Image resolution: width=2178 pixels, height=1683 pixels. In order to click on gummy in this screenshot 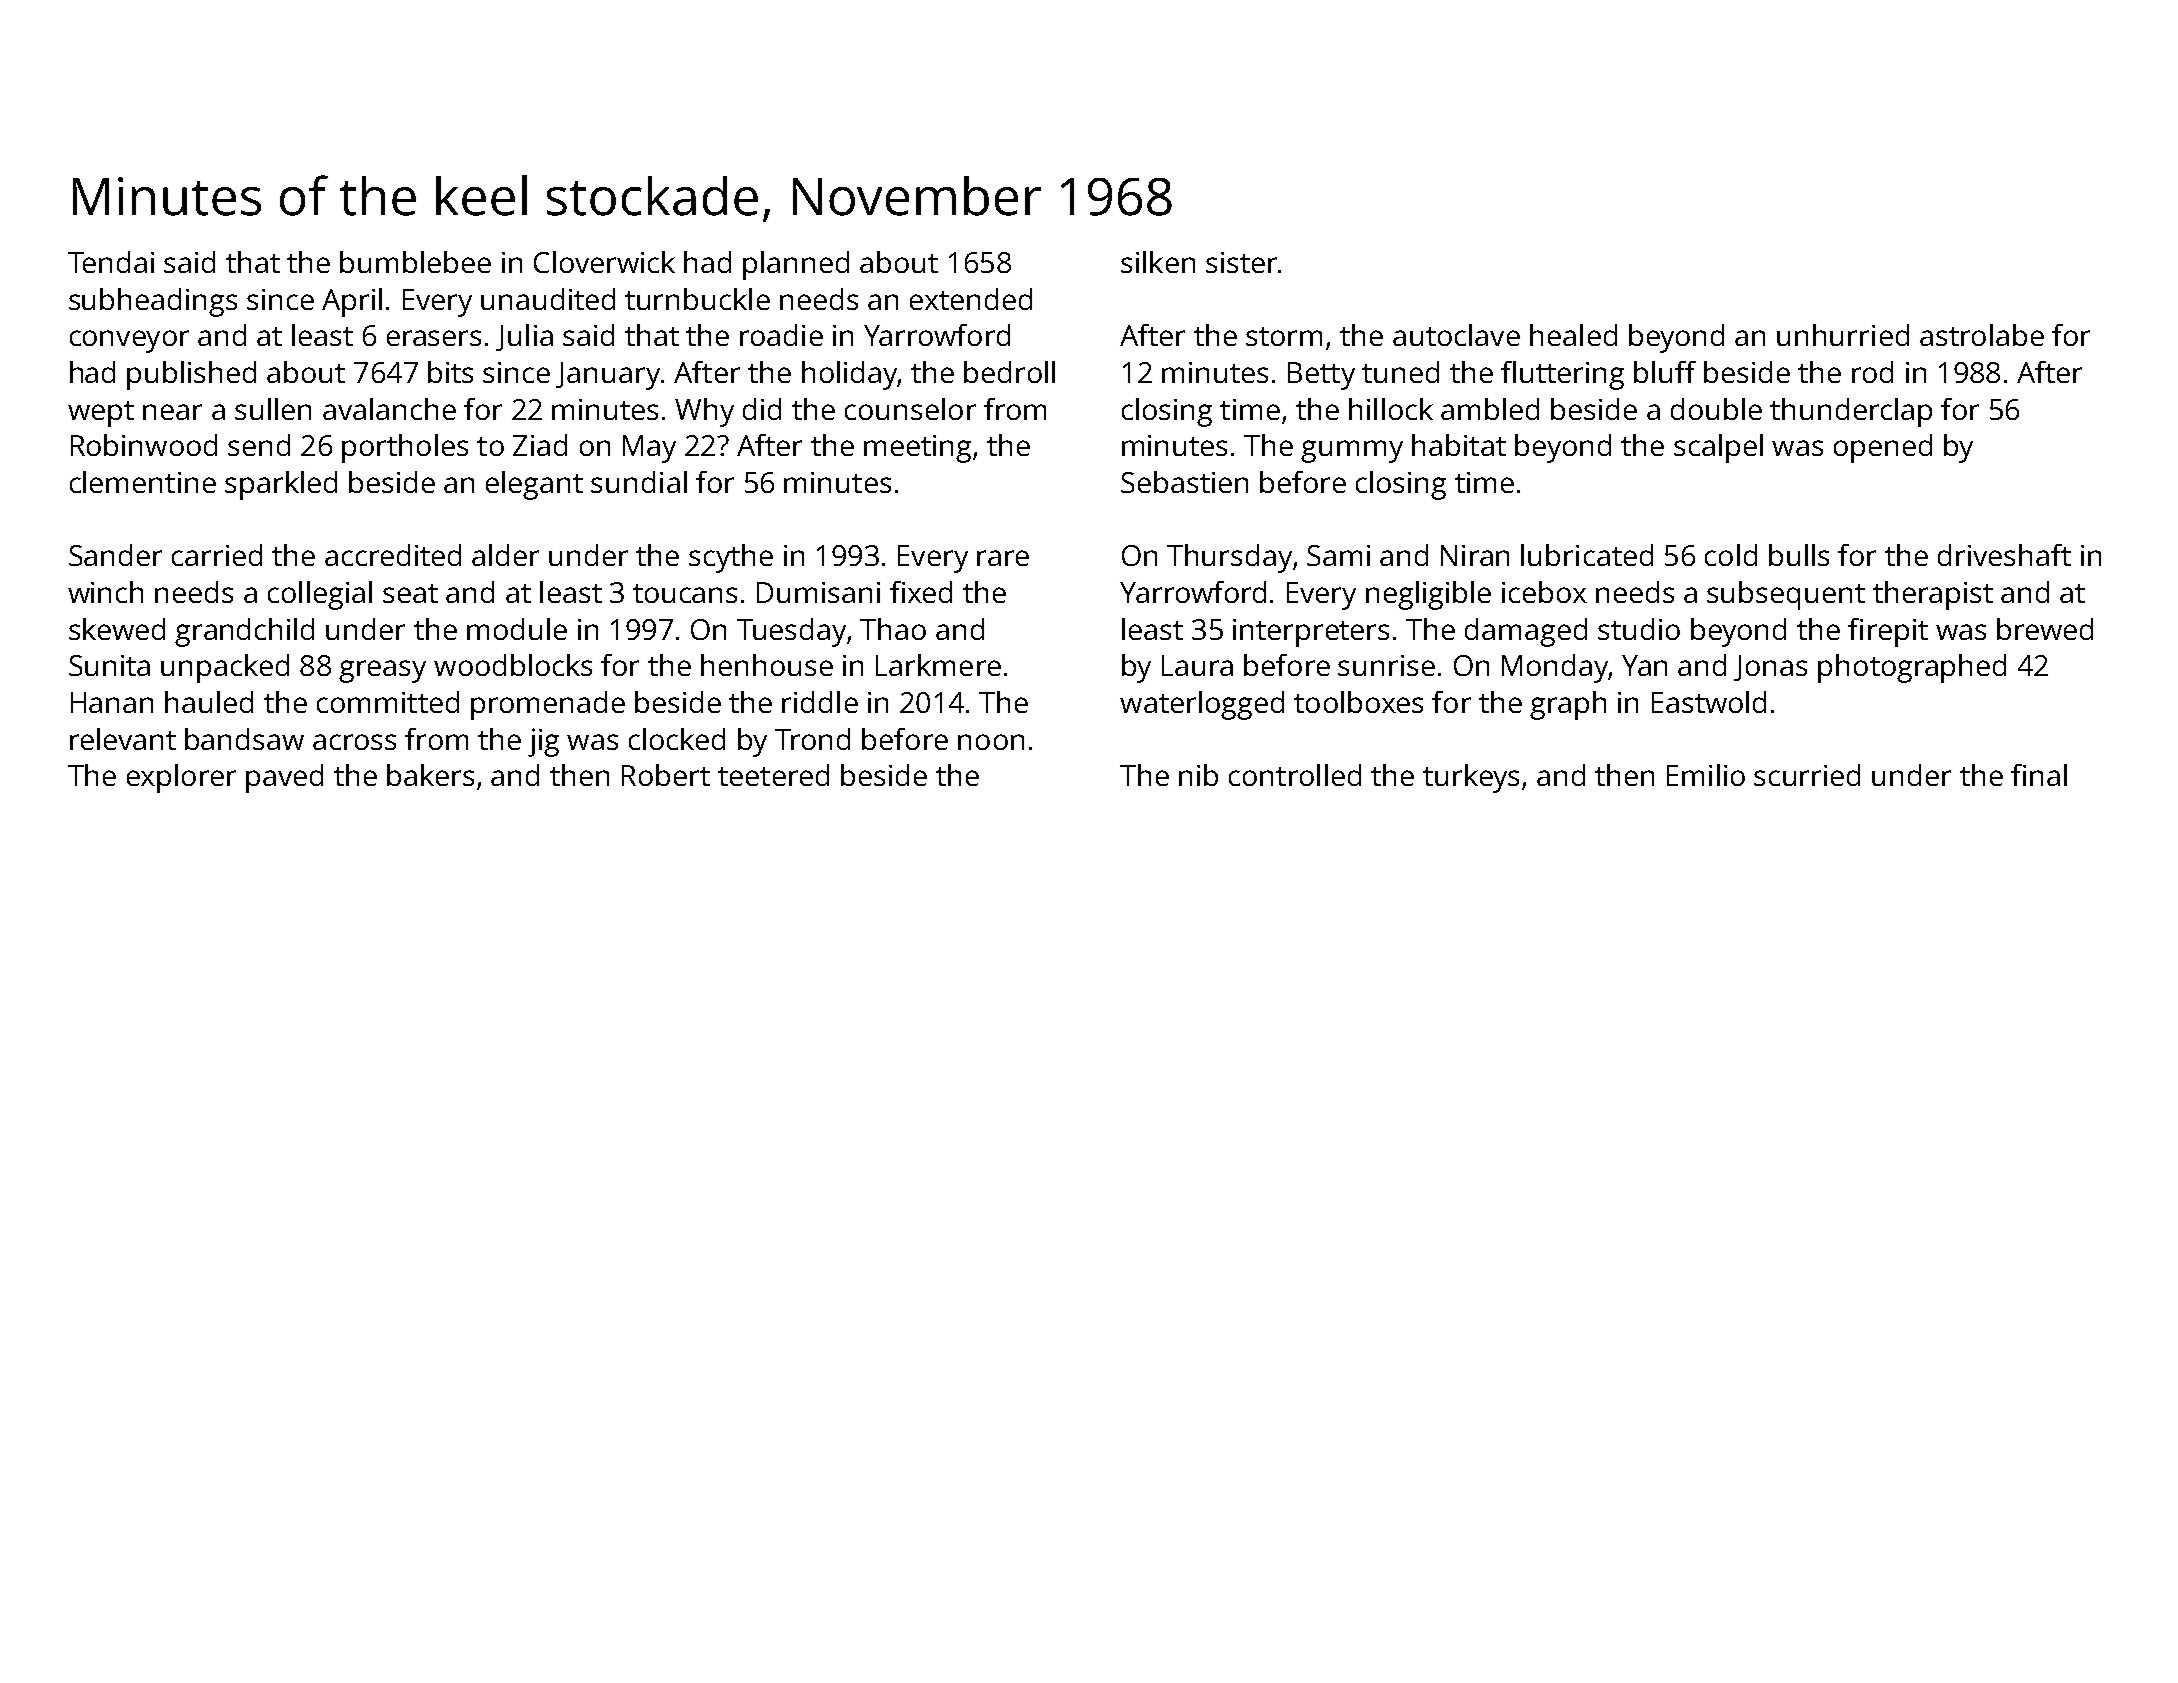, I will do `click(1352, 451)`.
